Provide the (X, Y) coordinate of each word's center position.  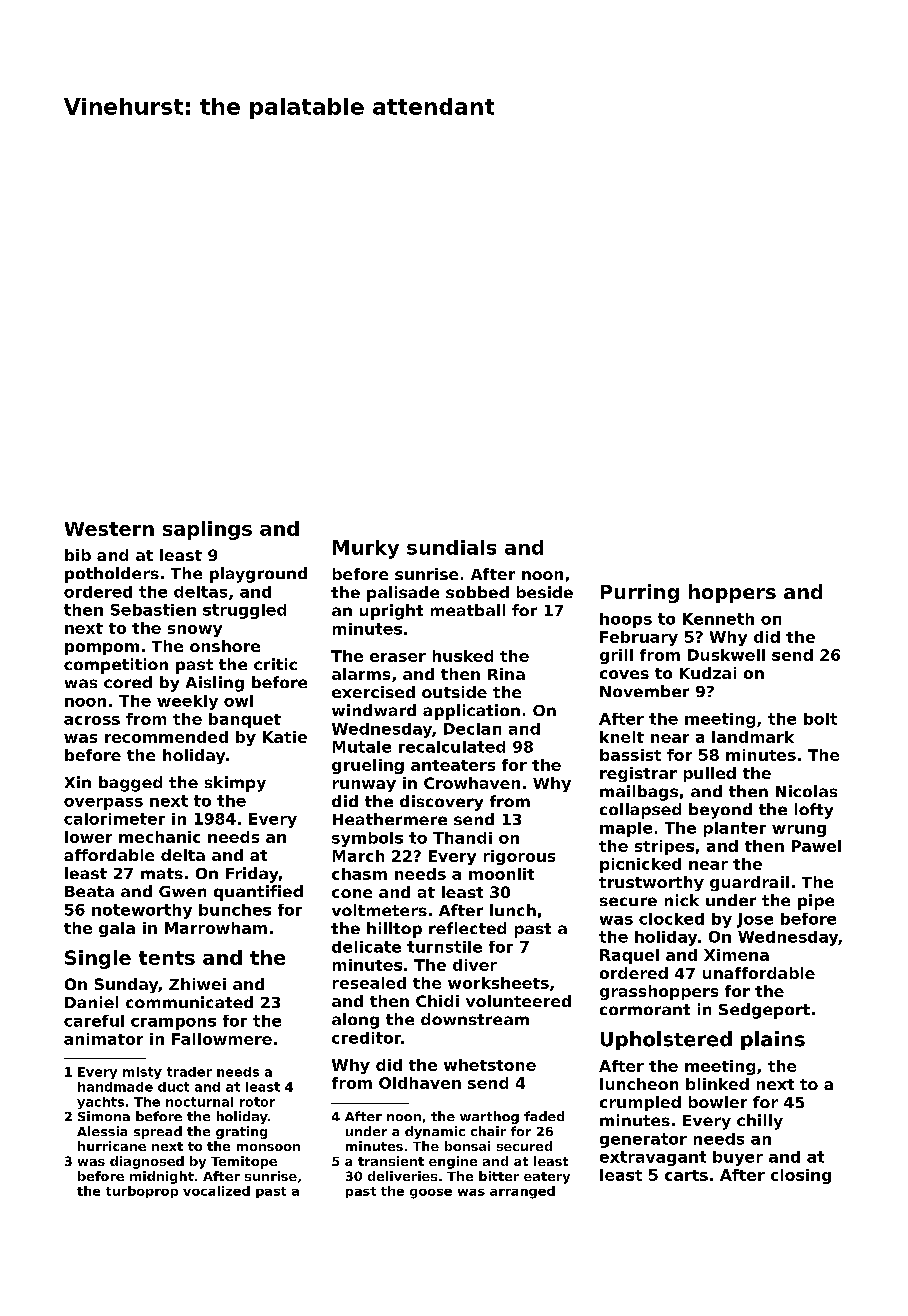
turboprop (142, 1192)
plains (773, 1040)
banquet (245, 720)
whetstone (490, 1065)
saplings (207, 530)
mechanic (159, 837)
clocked (671, 919)
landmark (753, 737)
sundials (451, 547)
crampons (173, 1024)
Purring (640, 593)
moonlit (501, 874)
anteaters (453, 765)
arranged (522, 1192)
